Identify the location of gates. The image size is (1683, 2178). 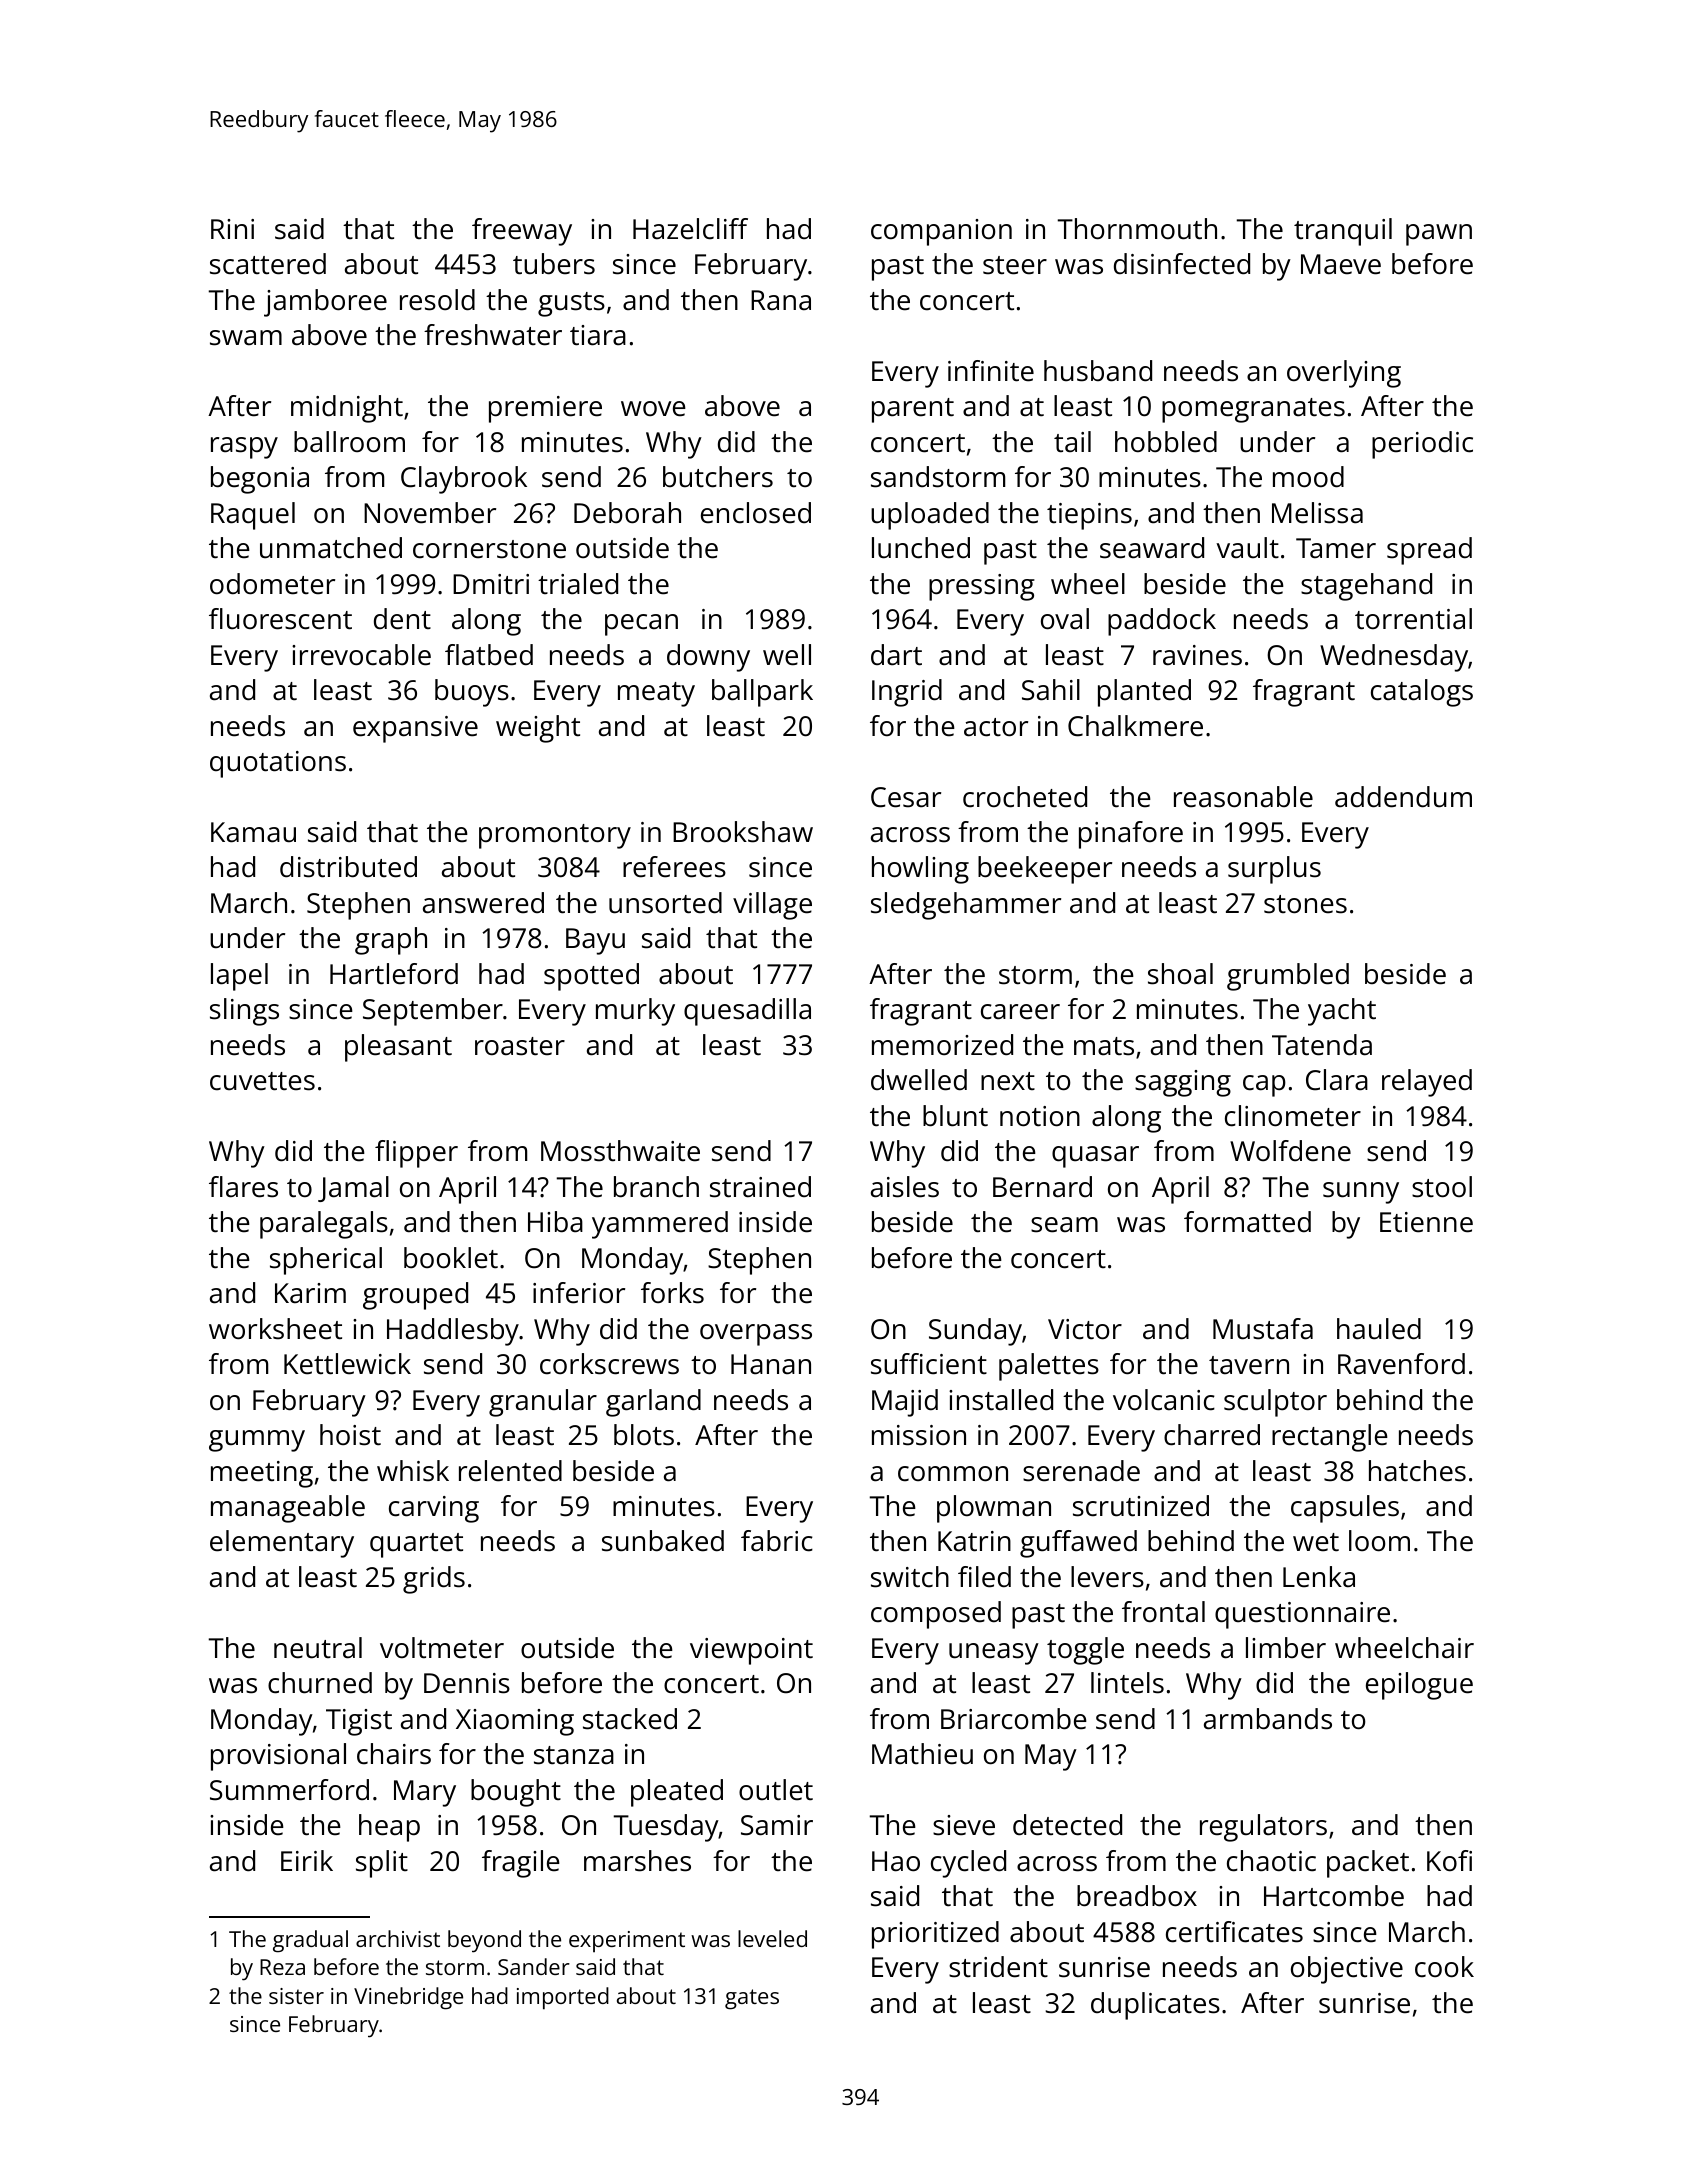
(752, 1999).
